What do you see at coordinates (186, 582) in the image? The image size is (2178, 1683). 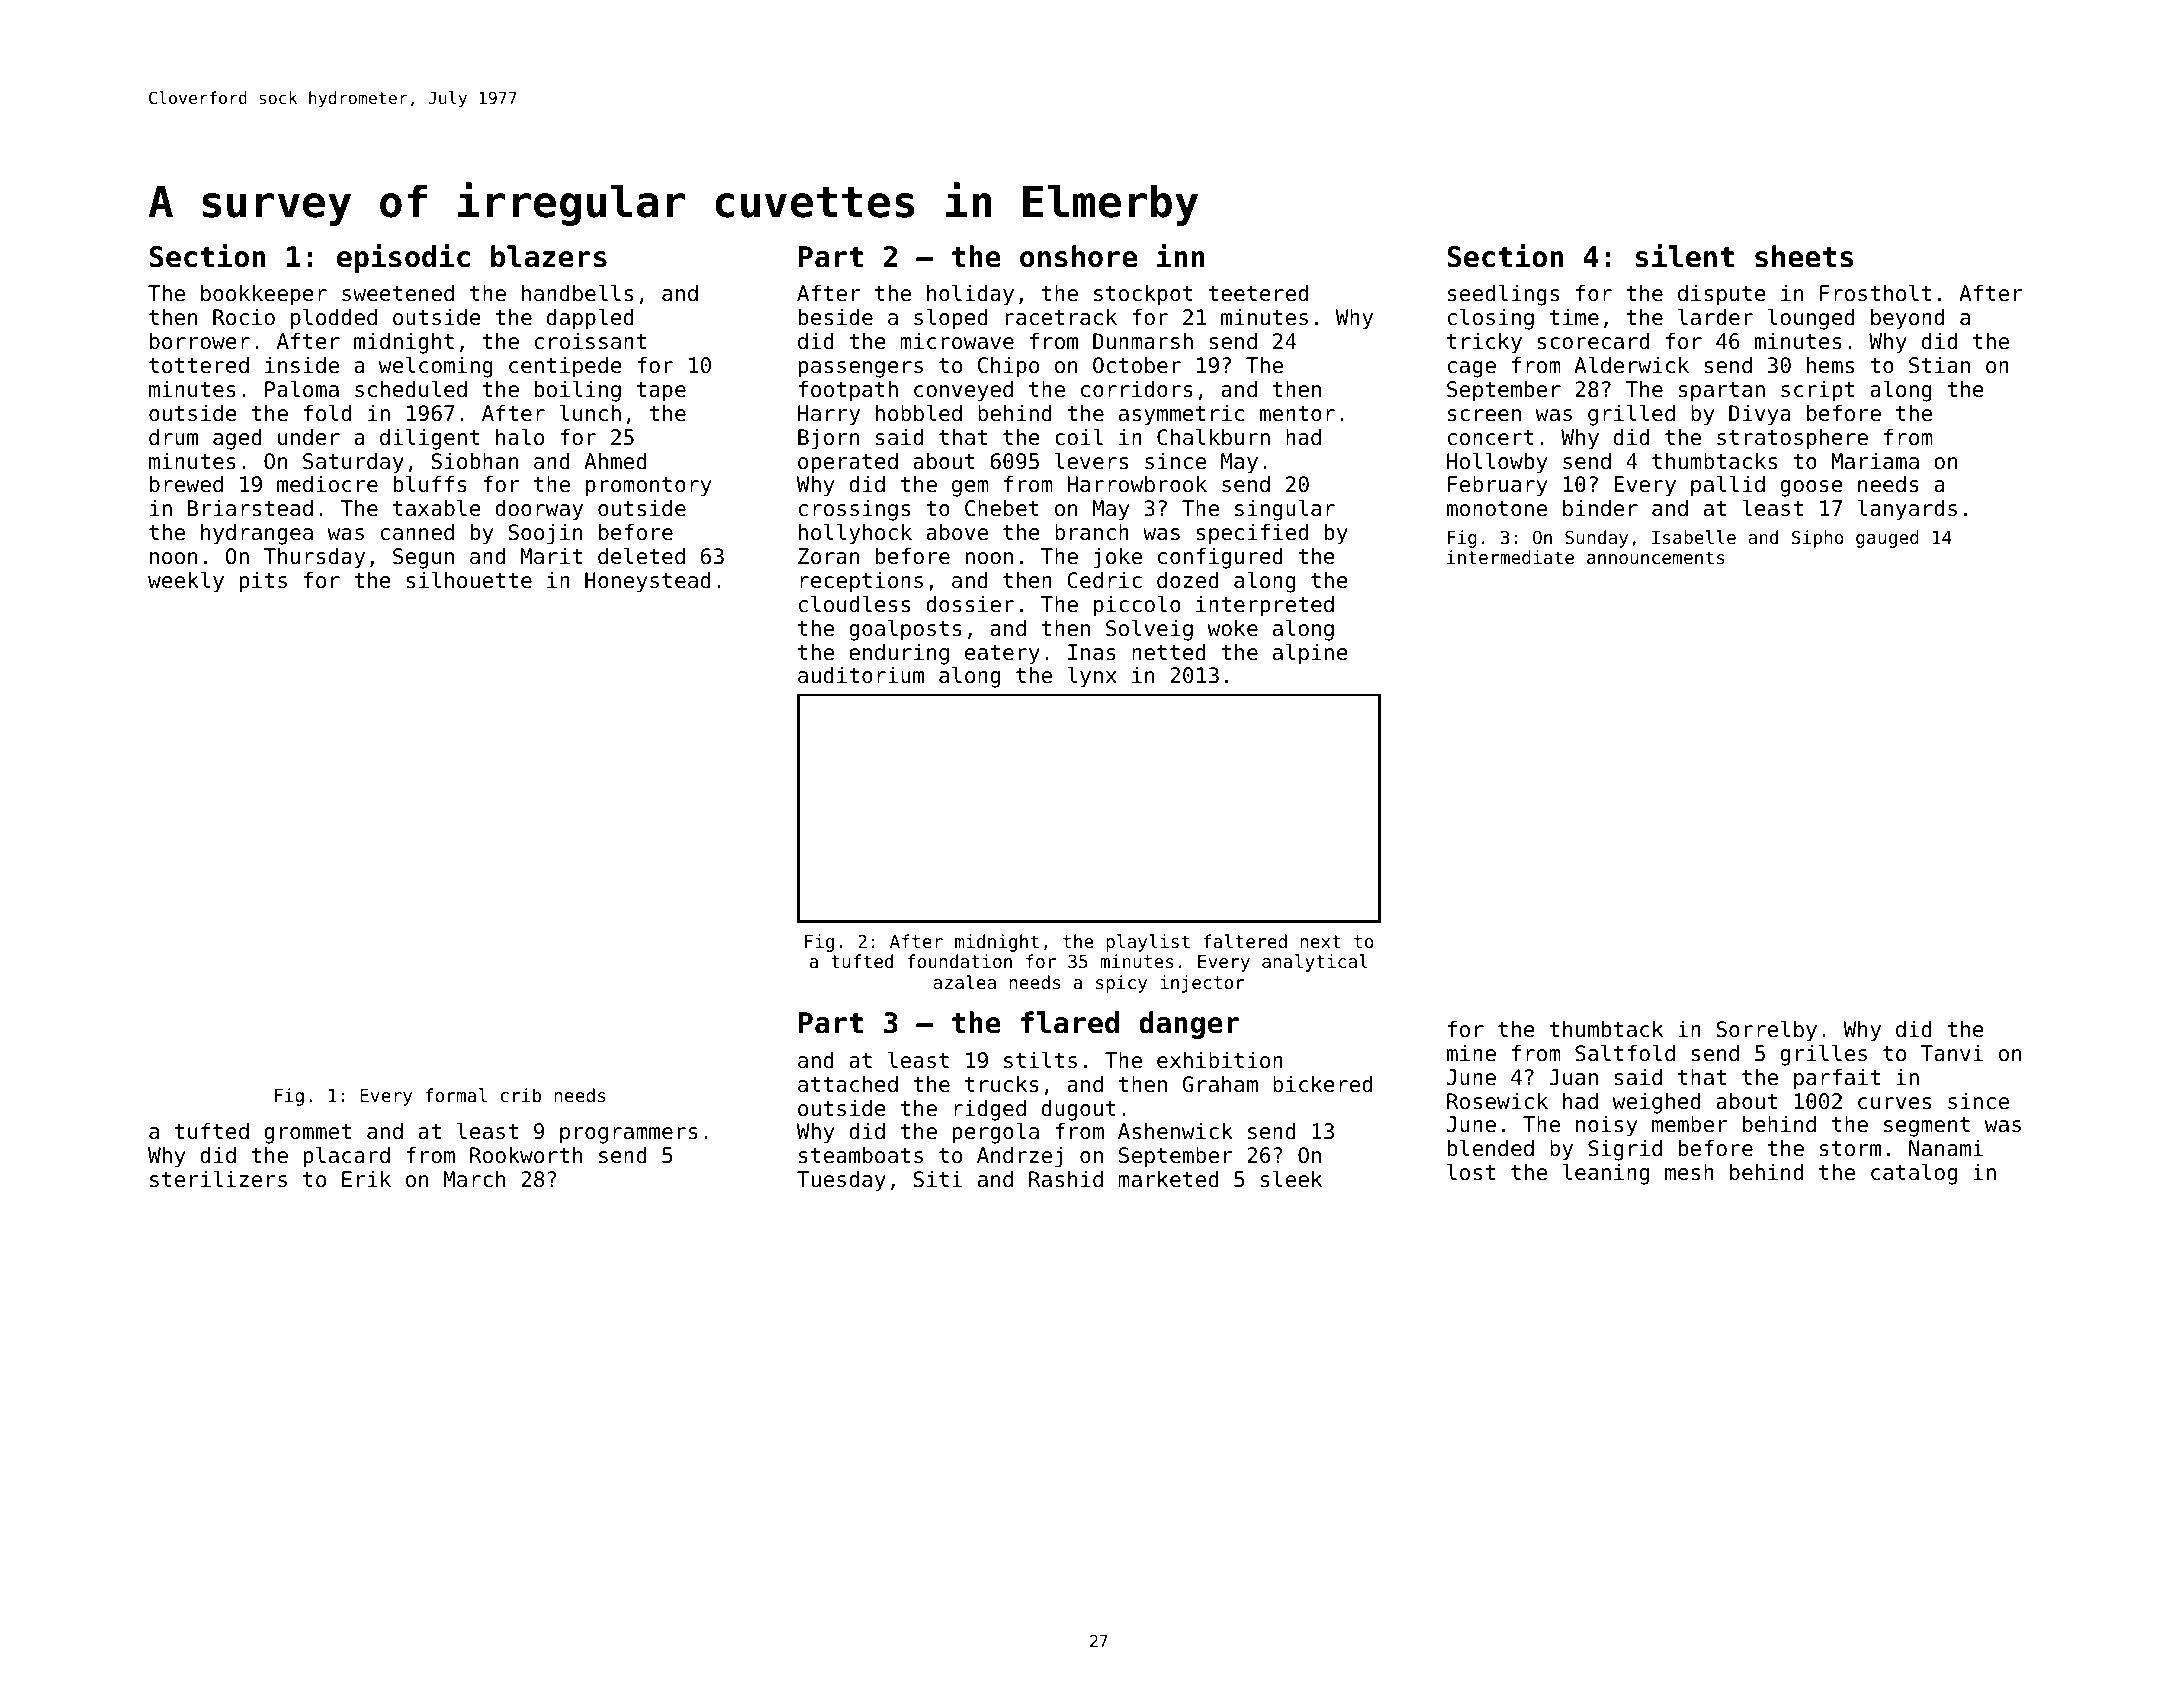 I see `weekly` at bounding box center [186, 582].
